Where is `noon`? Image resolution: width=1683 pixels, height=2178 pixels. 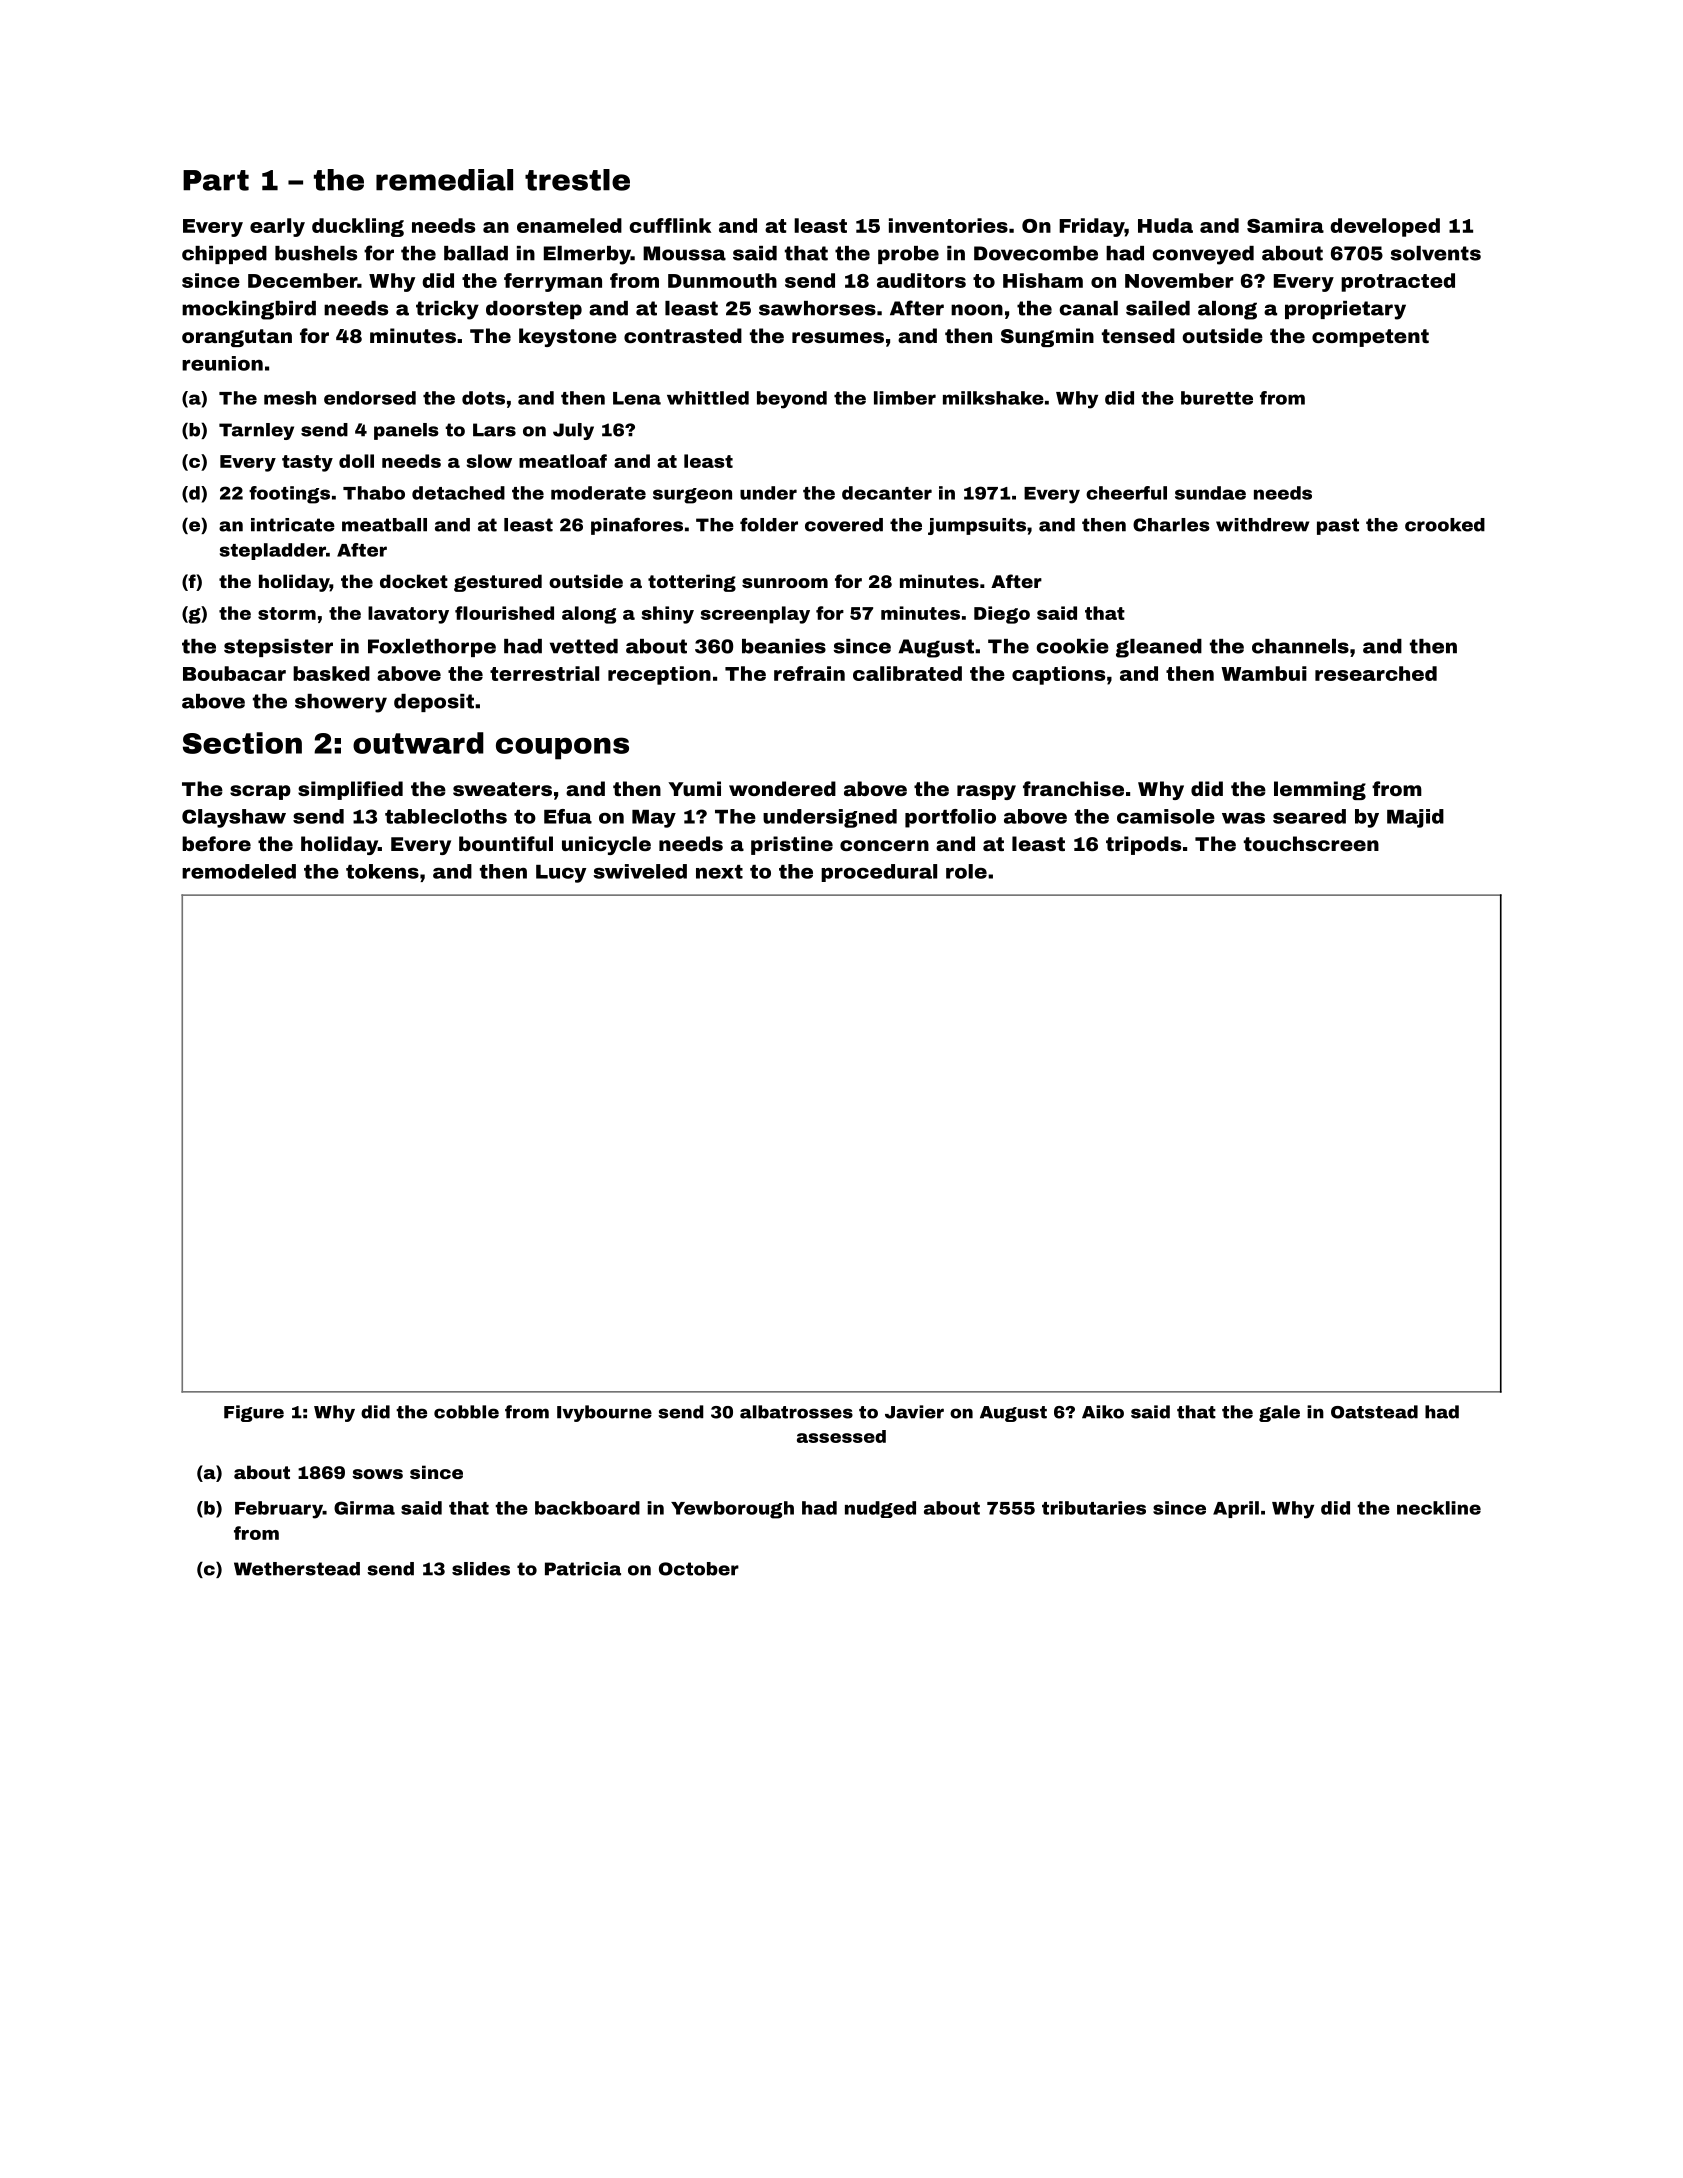
noon is located at coordinates (977, 310).
